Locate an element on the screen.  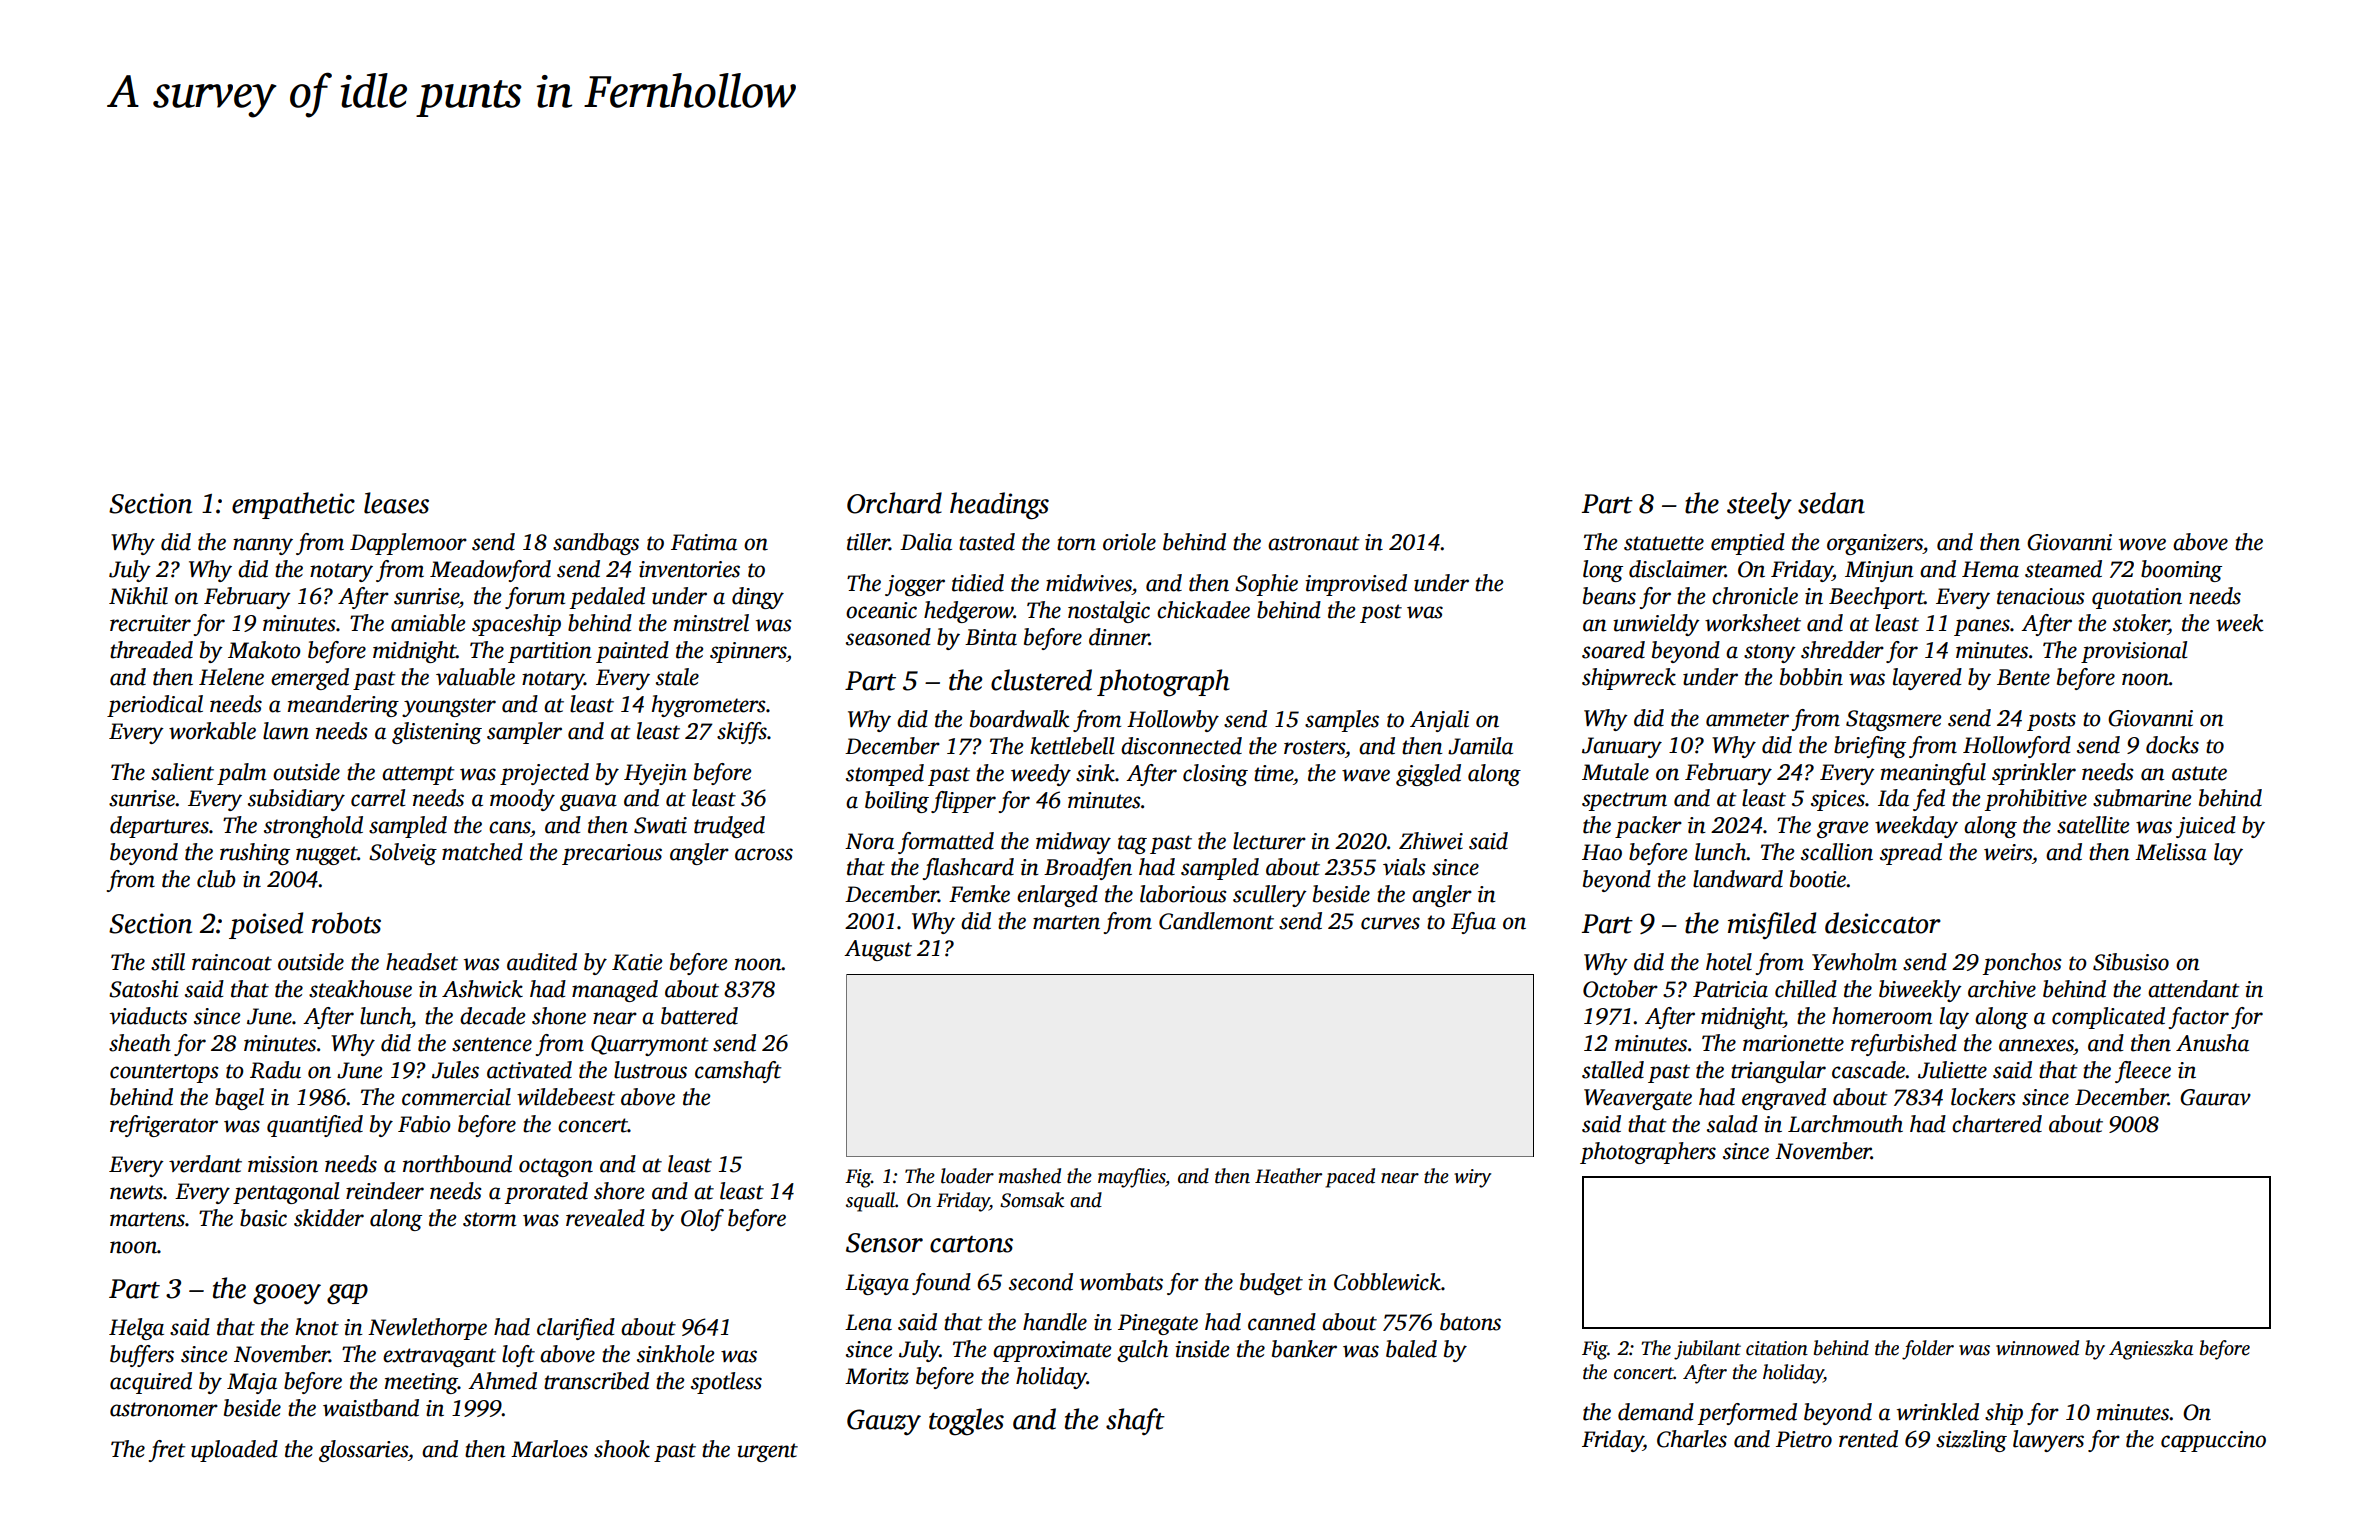
Stagsmere is located at coordinates (1893, 720).
